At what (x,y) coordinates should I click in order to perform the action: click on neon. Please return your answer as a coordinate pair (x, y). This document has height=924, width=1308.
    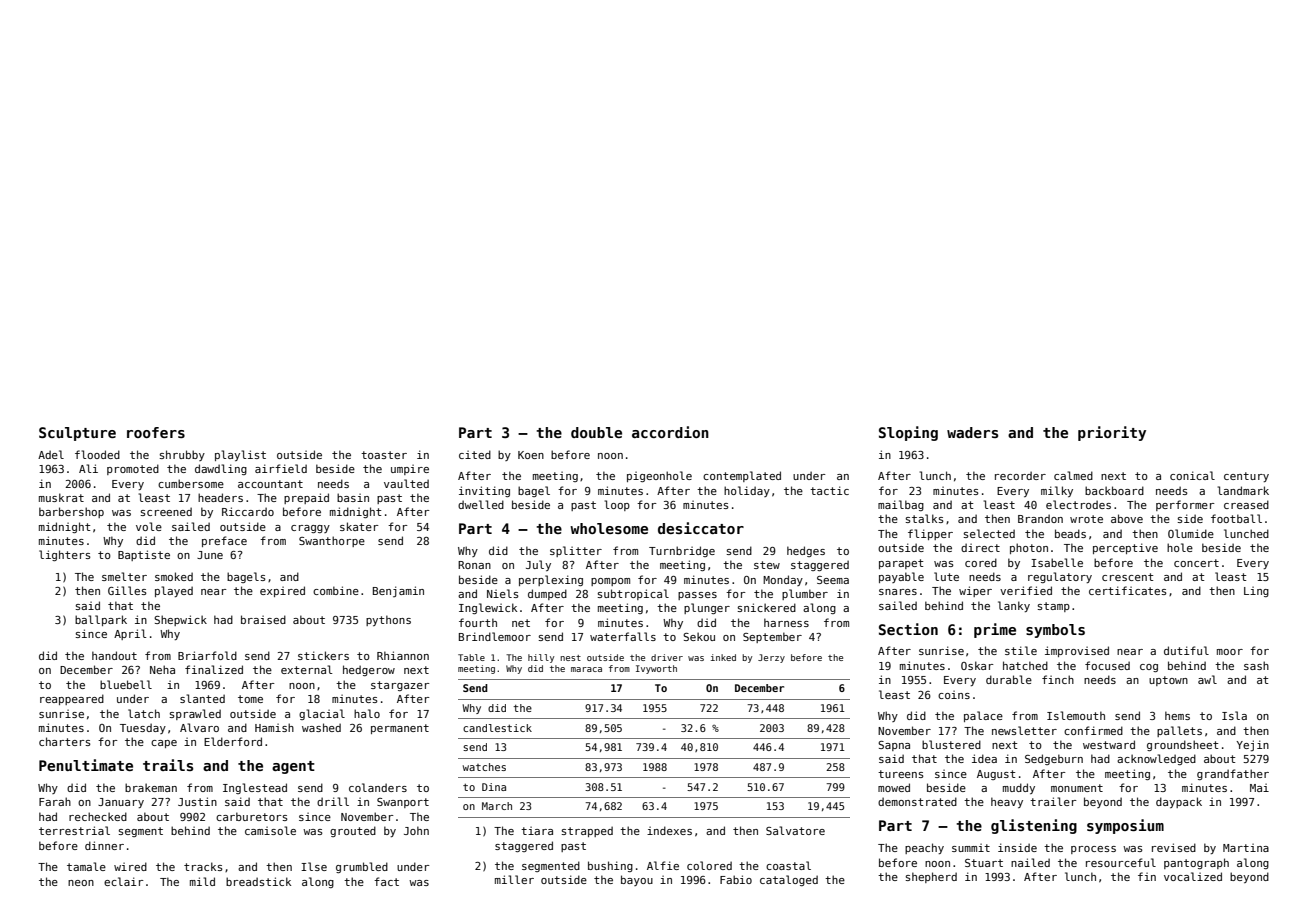
    Looking at the image, I should click on (81, 883).
